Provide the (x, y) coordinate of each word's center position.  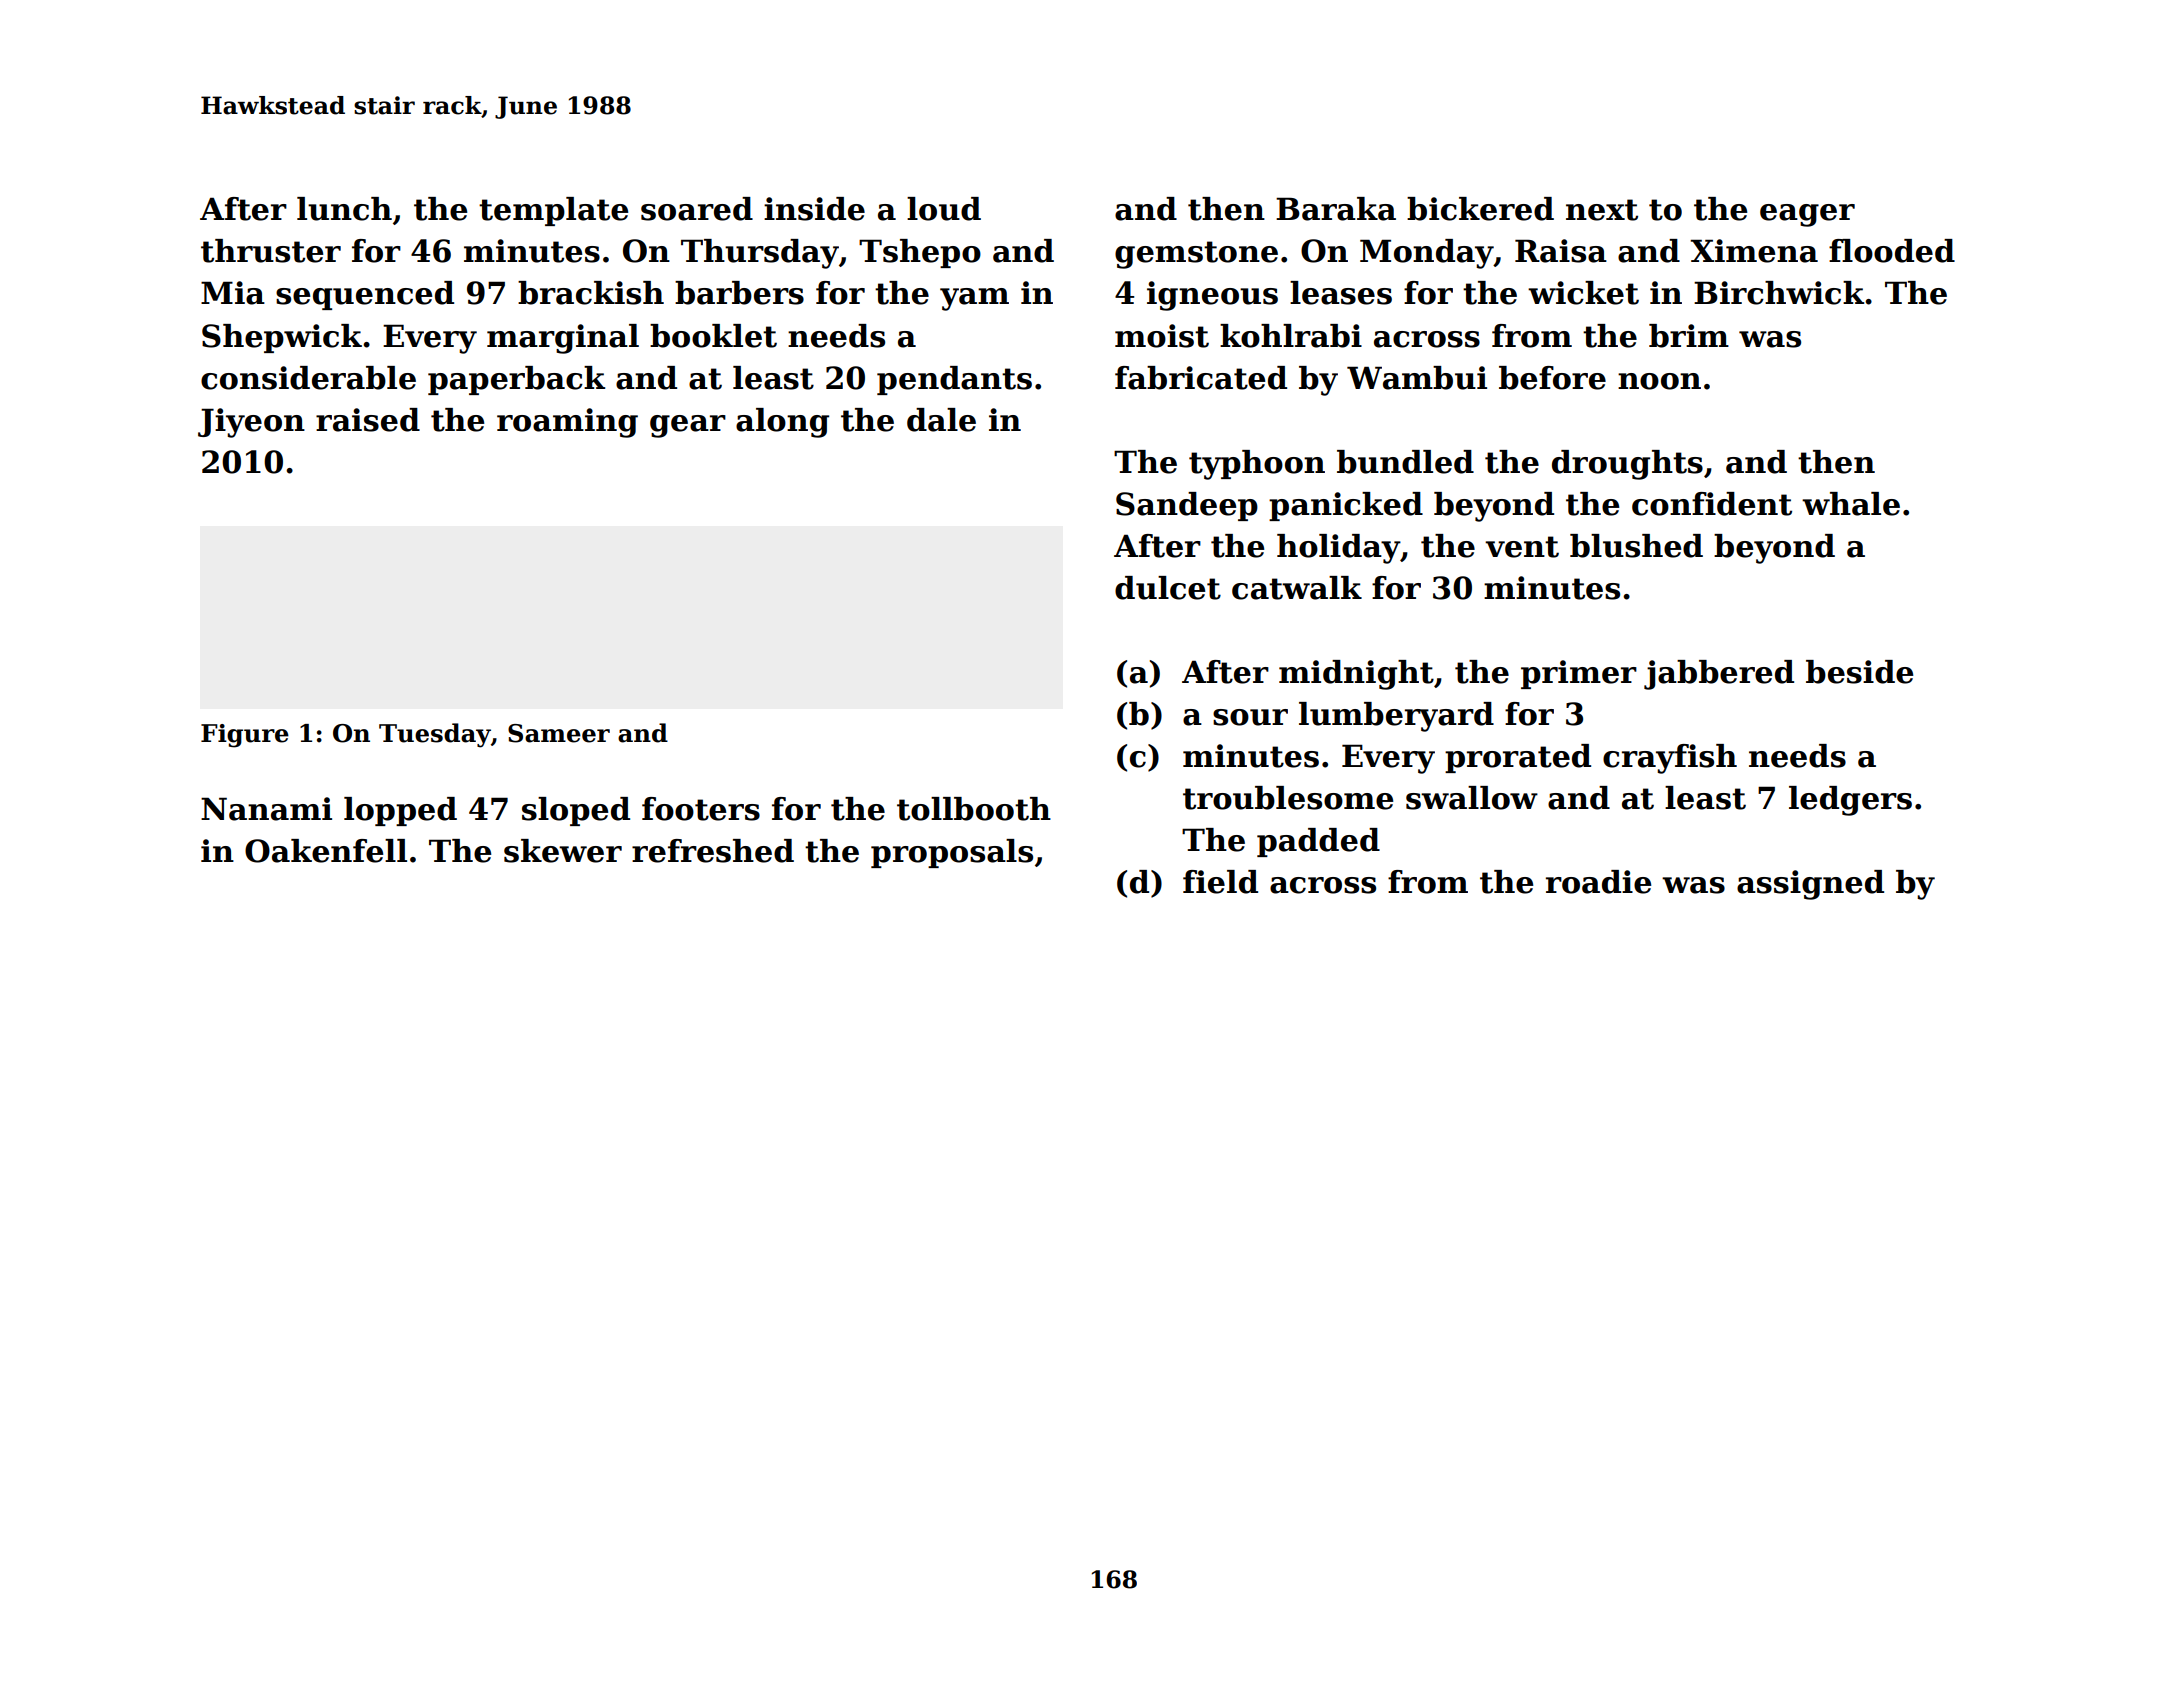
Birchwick (1779, 293)
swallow (1472, 798)
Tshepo (920, 253)
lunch (344, 209)
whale (1851, 504)
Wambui (1417, 378)
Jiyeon (251, 423)
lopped (400, 811)
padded (1318, 842)
